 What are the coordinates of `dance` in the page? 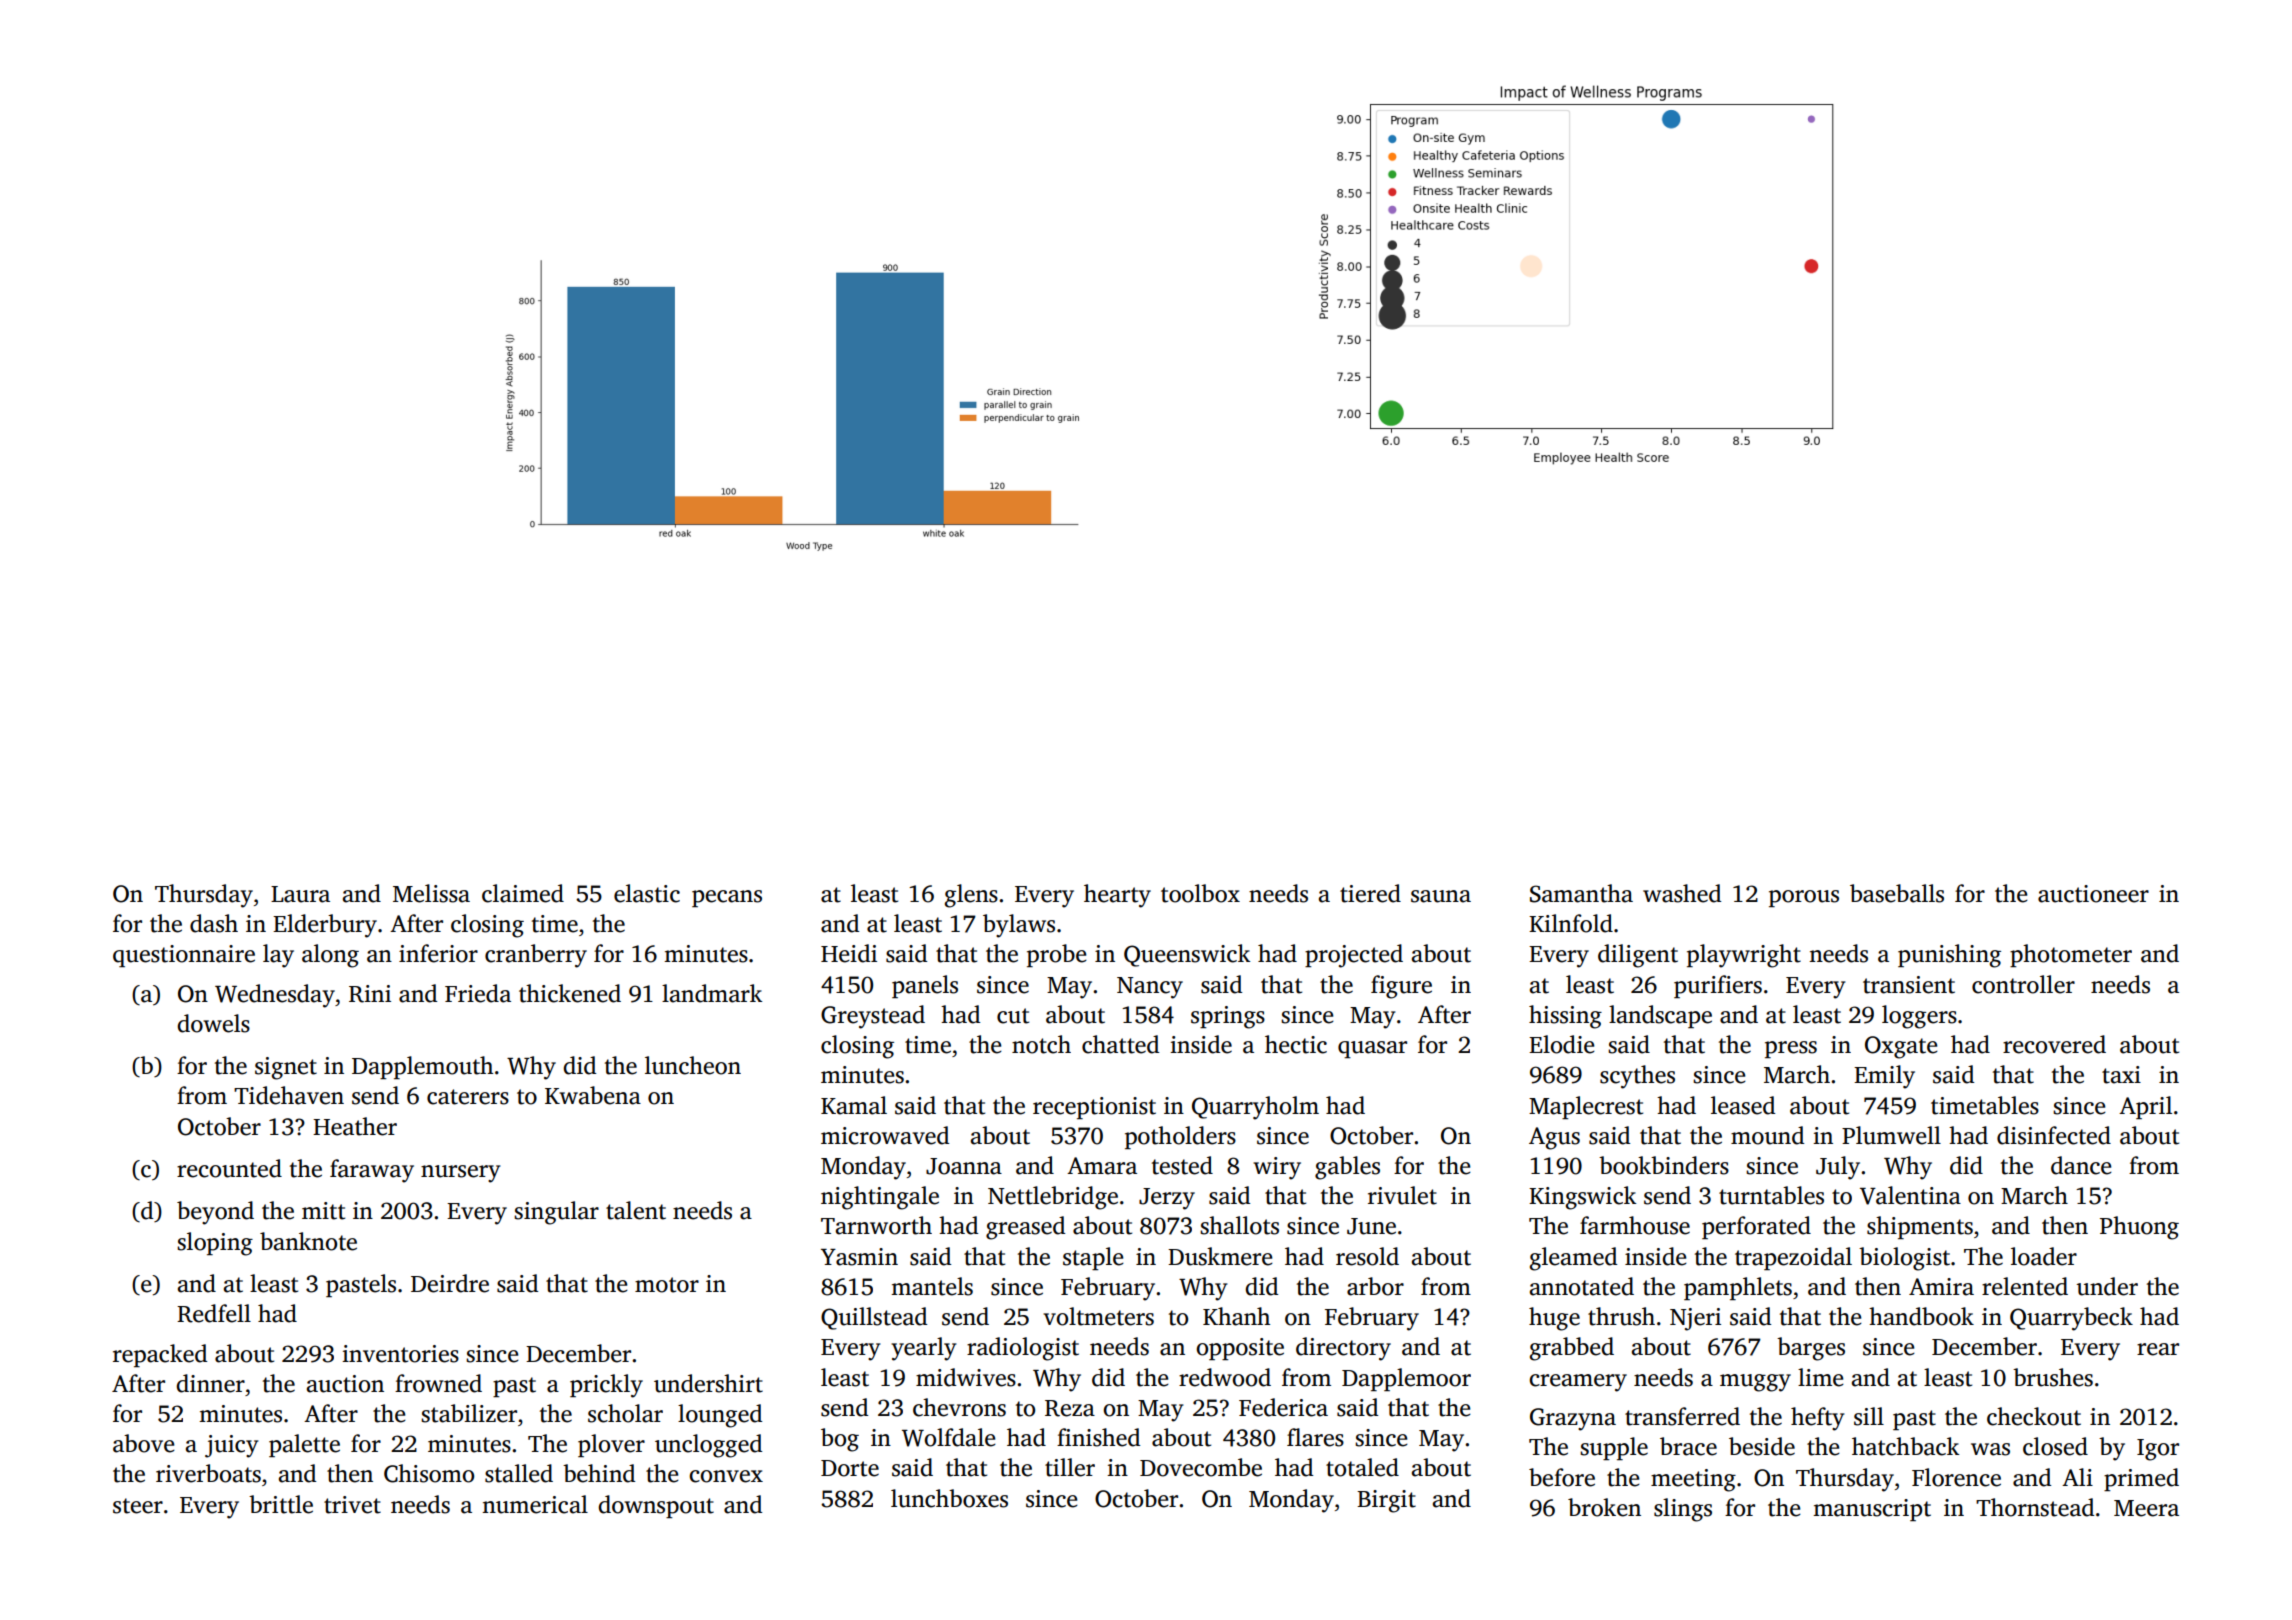 It's located at (2081, 1165).
